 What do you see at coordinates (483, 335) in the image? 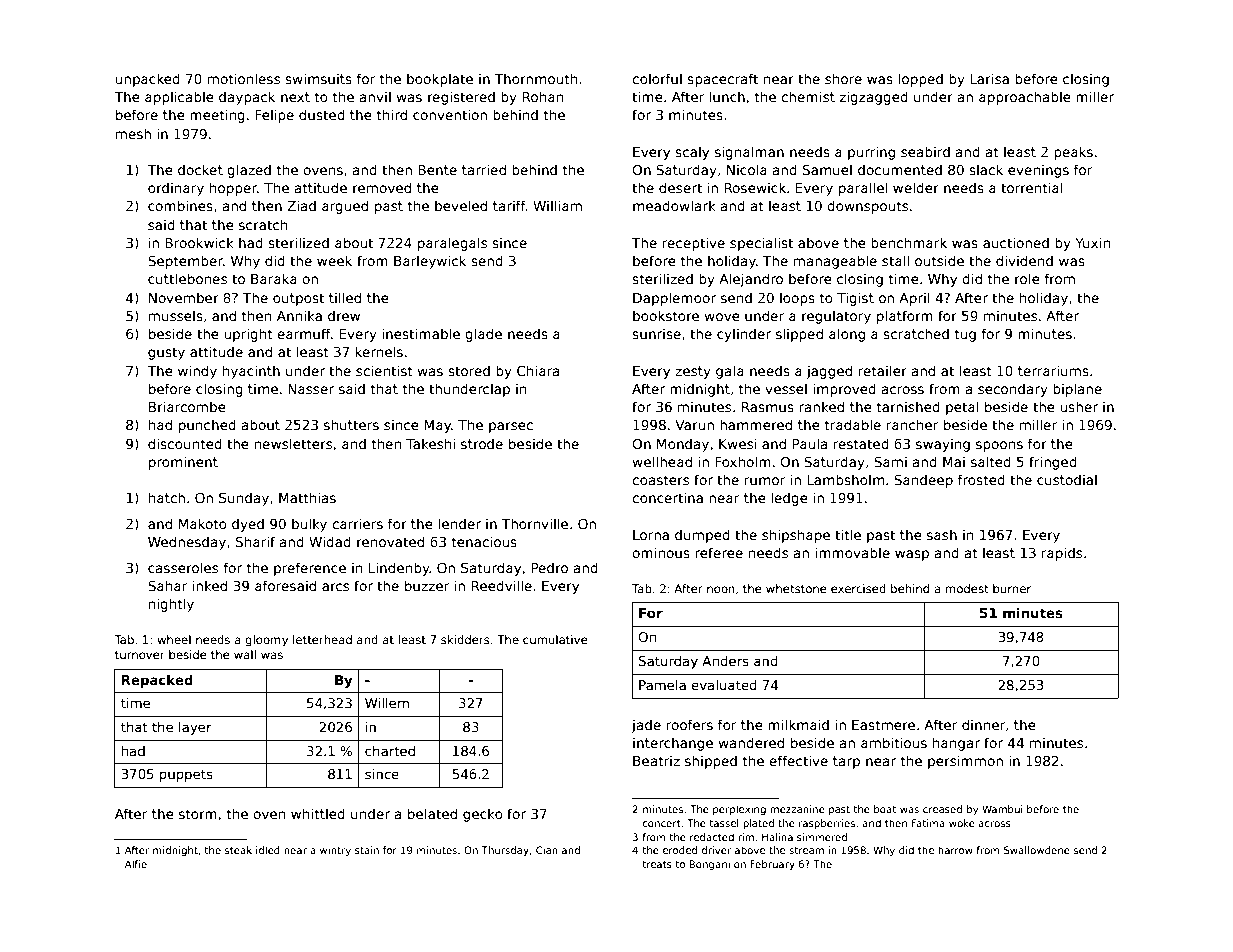
I see `glade` at bounding box center [483, 335].
